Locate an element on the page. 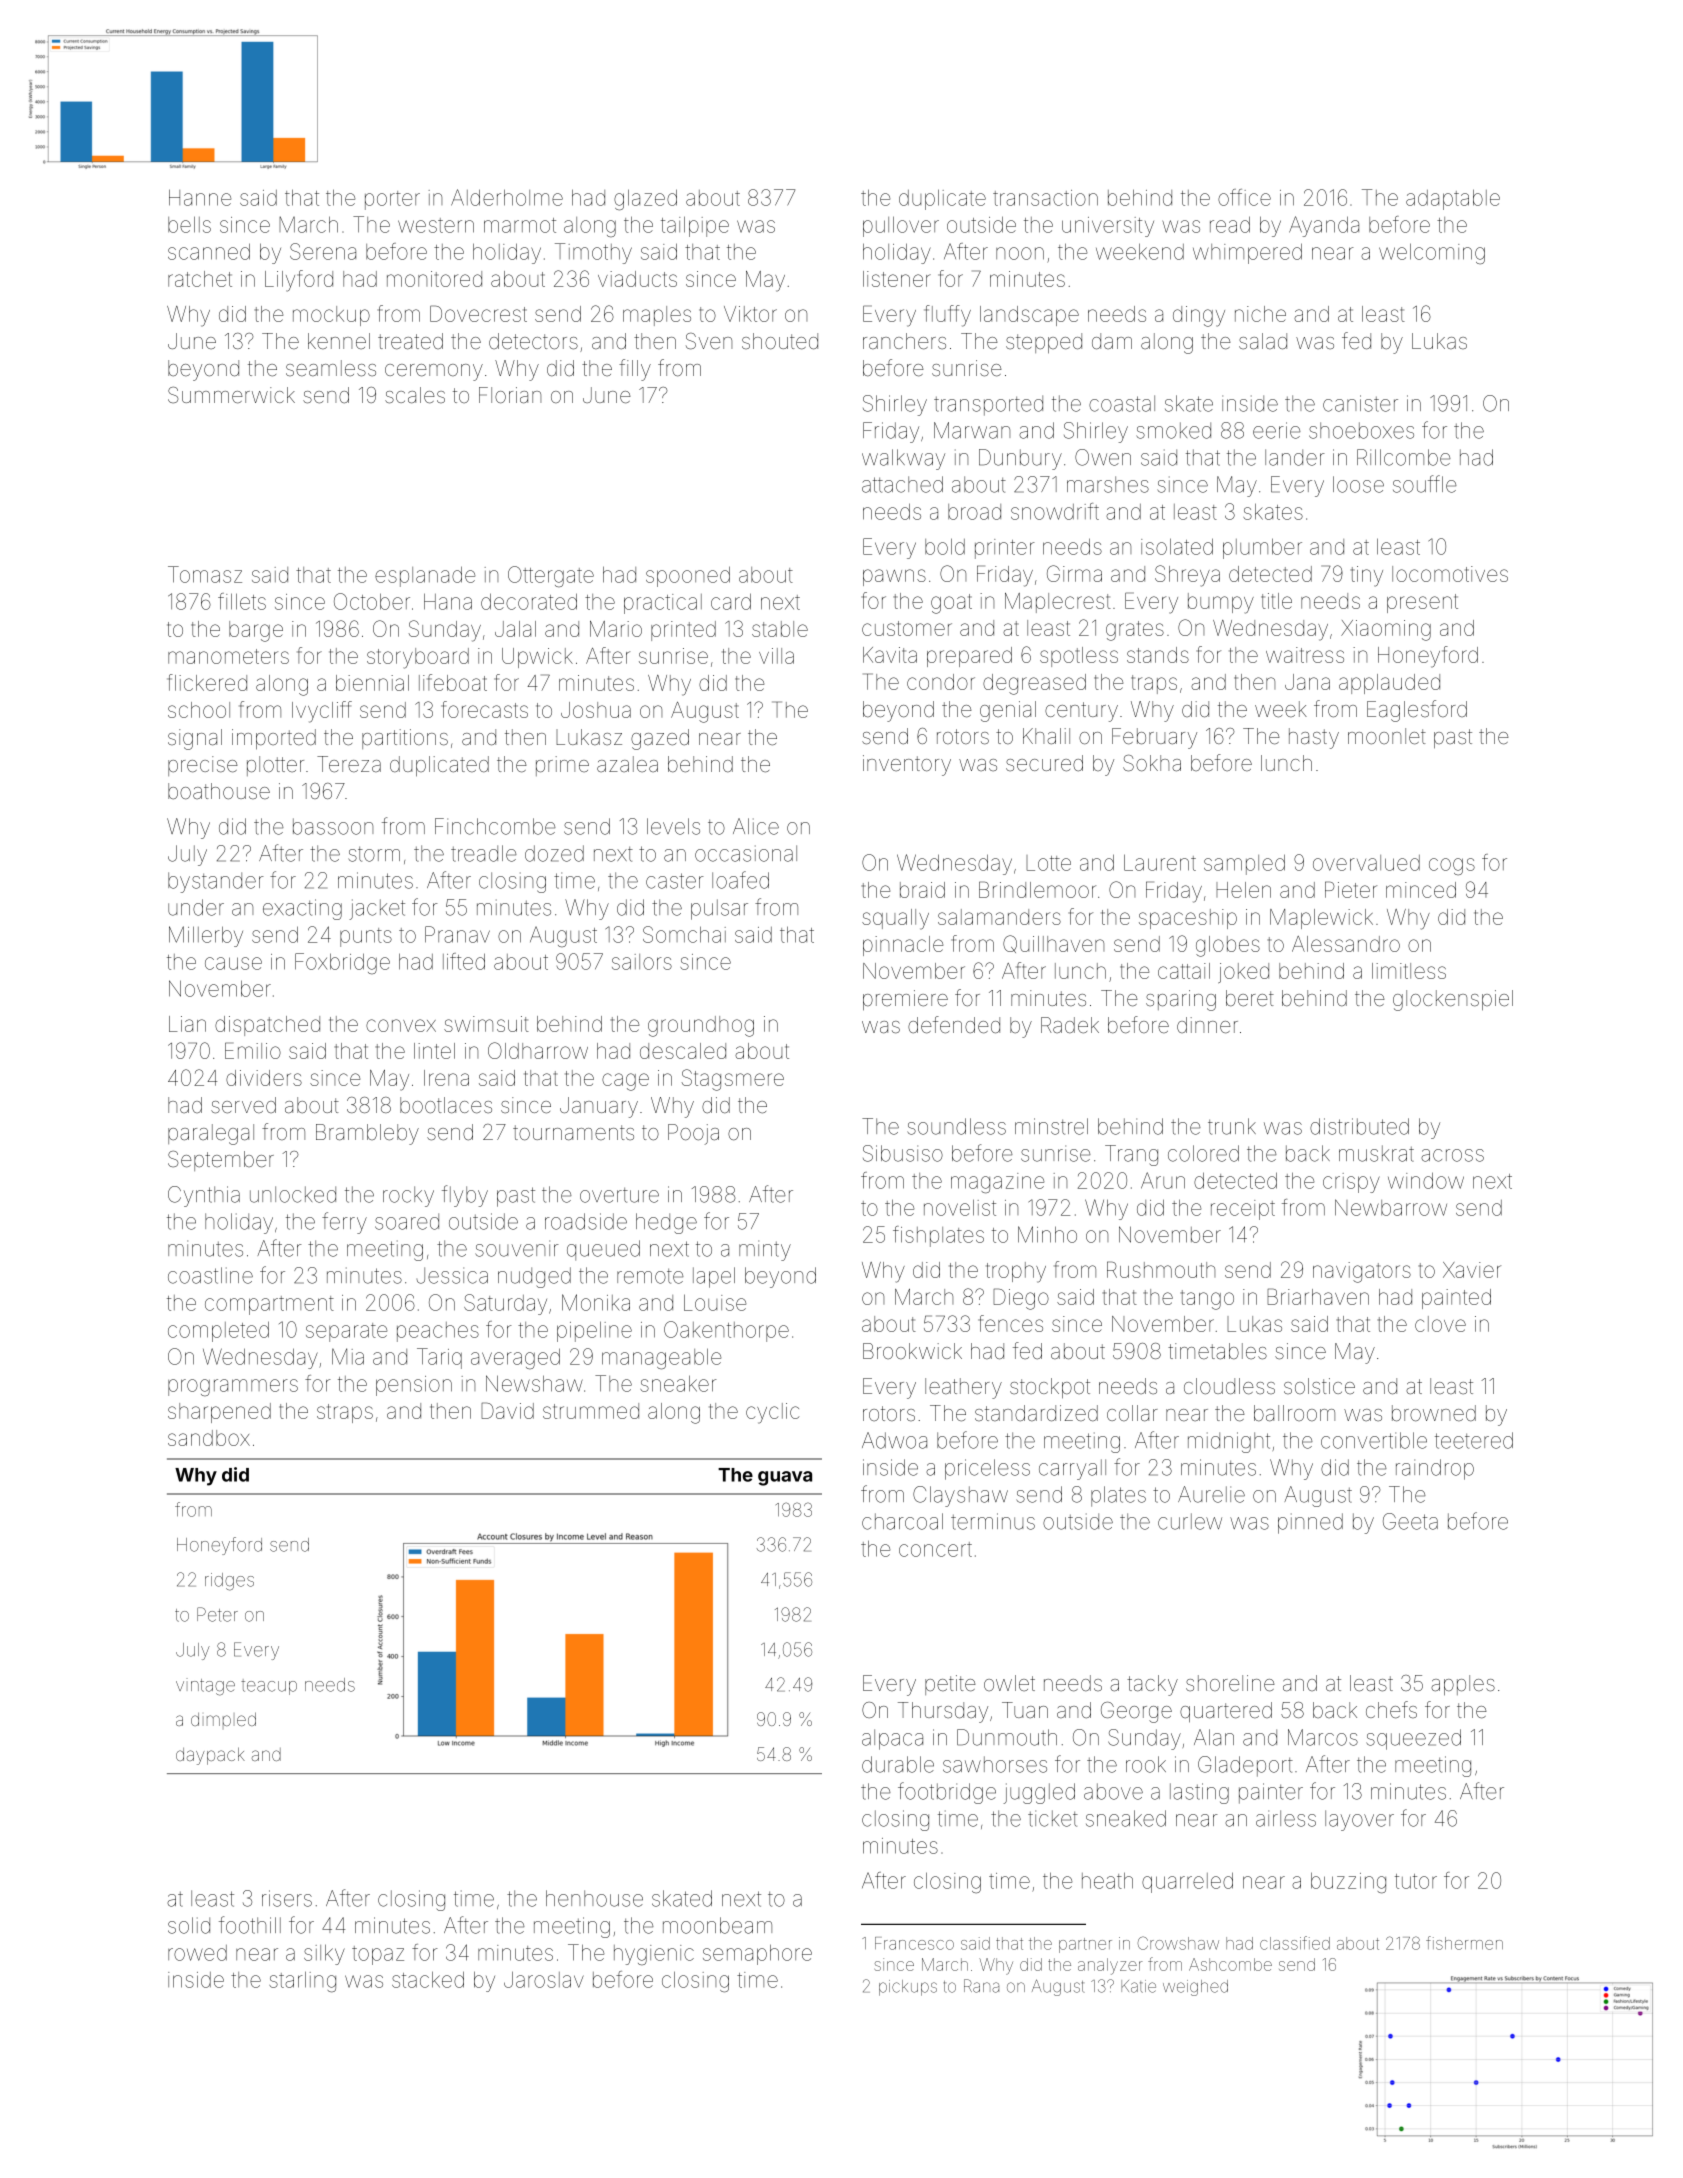  coastal is located at coordinates (1122, 403).
